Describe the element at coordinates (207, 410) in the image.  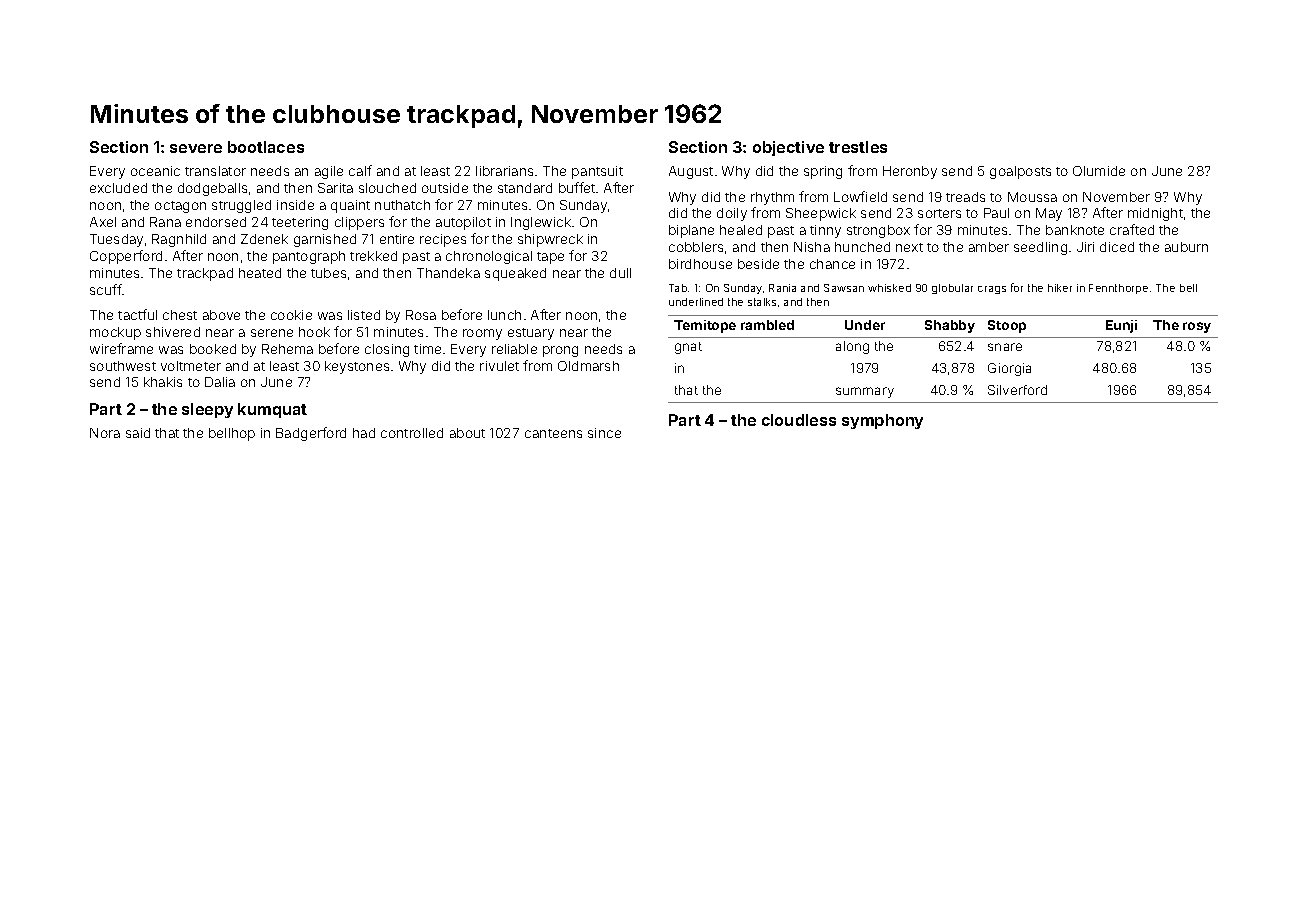
I see `sleepy` at that location.
